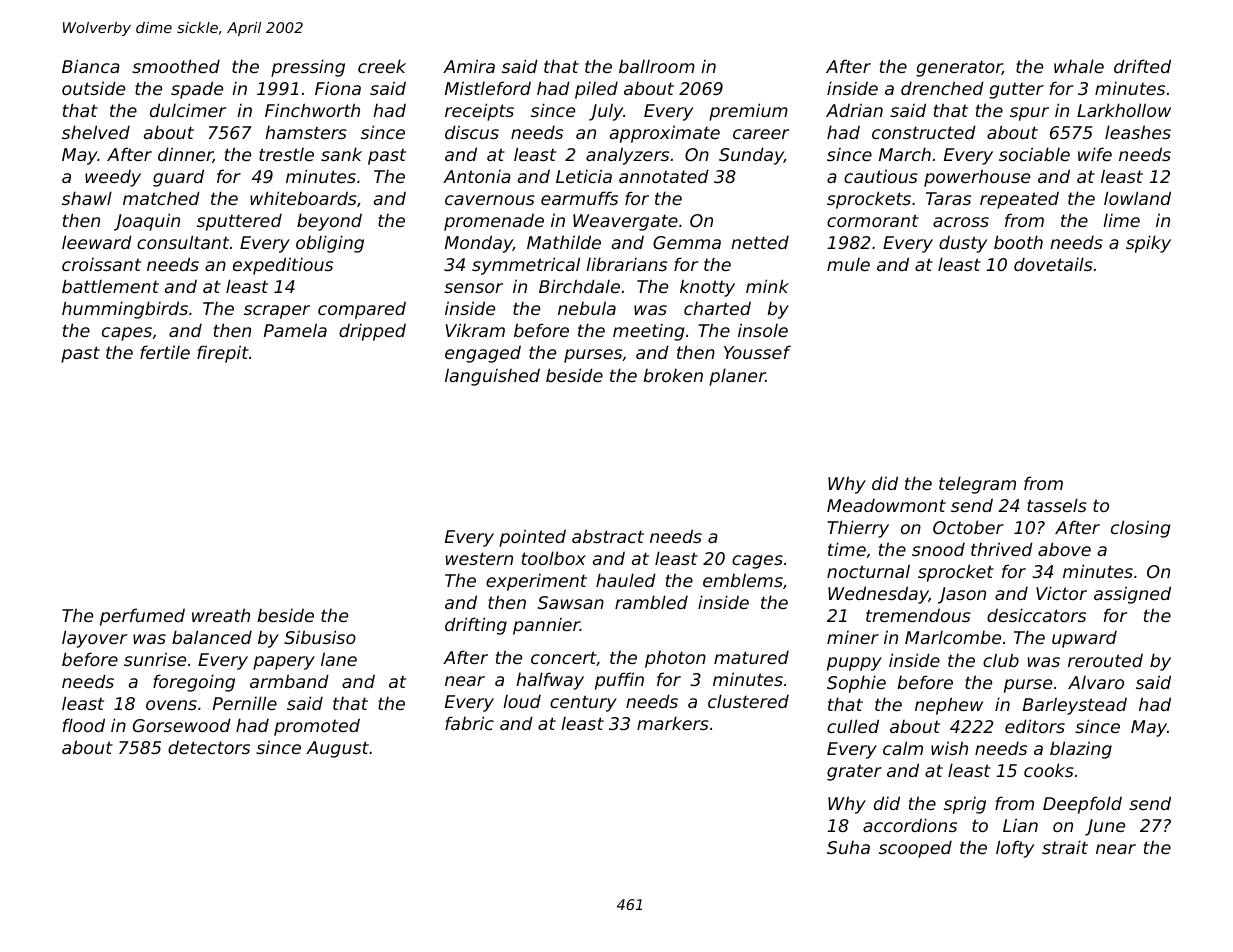 This page has height=952, width=1233. I want to click on culled, so click(853, 726).
